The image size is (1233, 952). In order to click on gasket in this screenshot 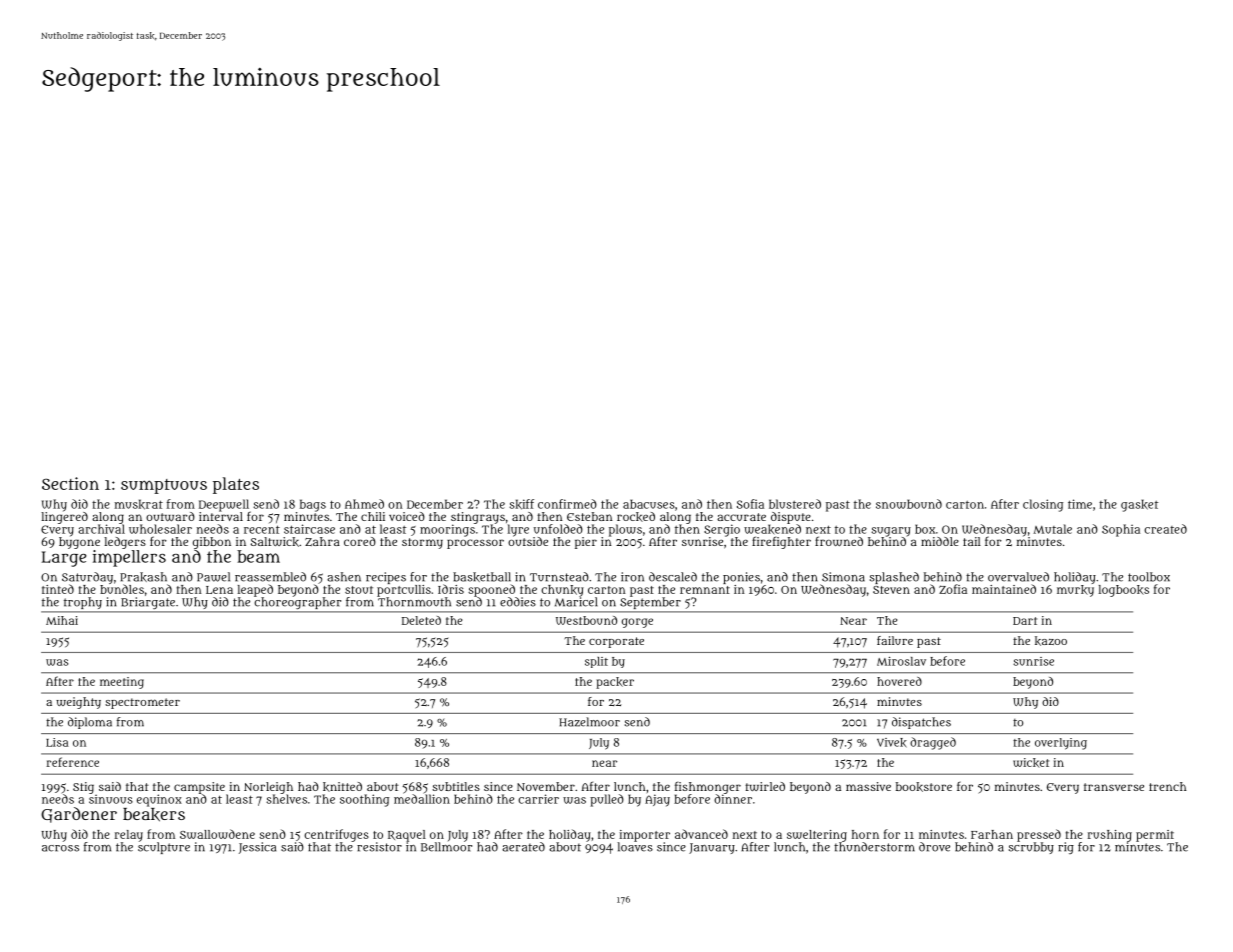, I will do `click(1139, 505)`.
